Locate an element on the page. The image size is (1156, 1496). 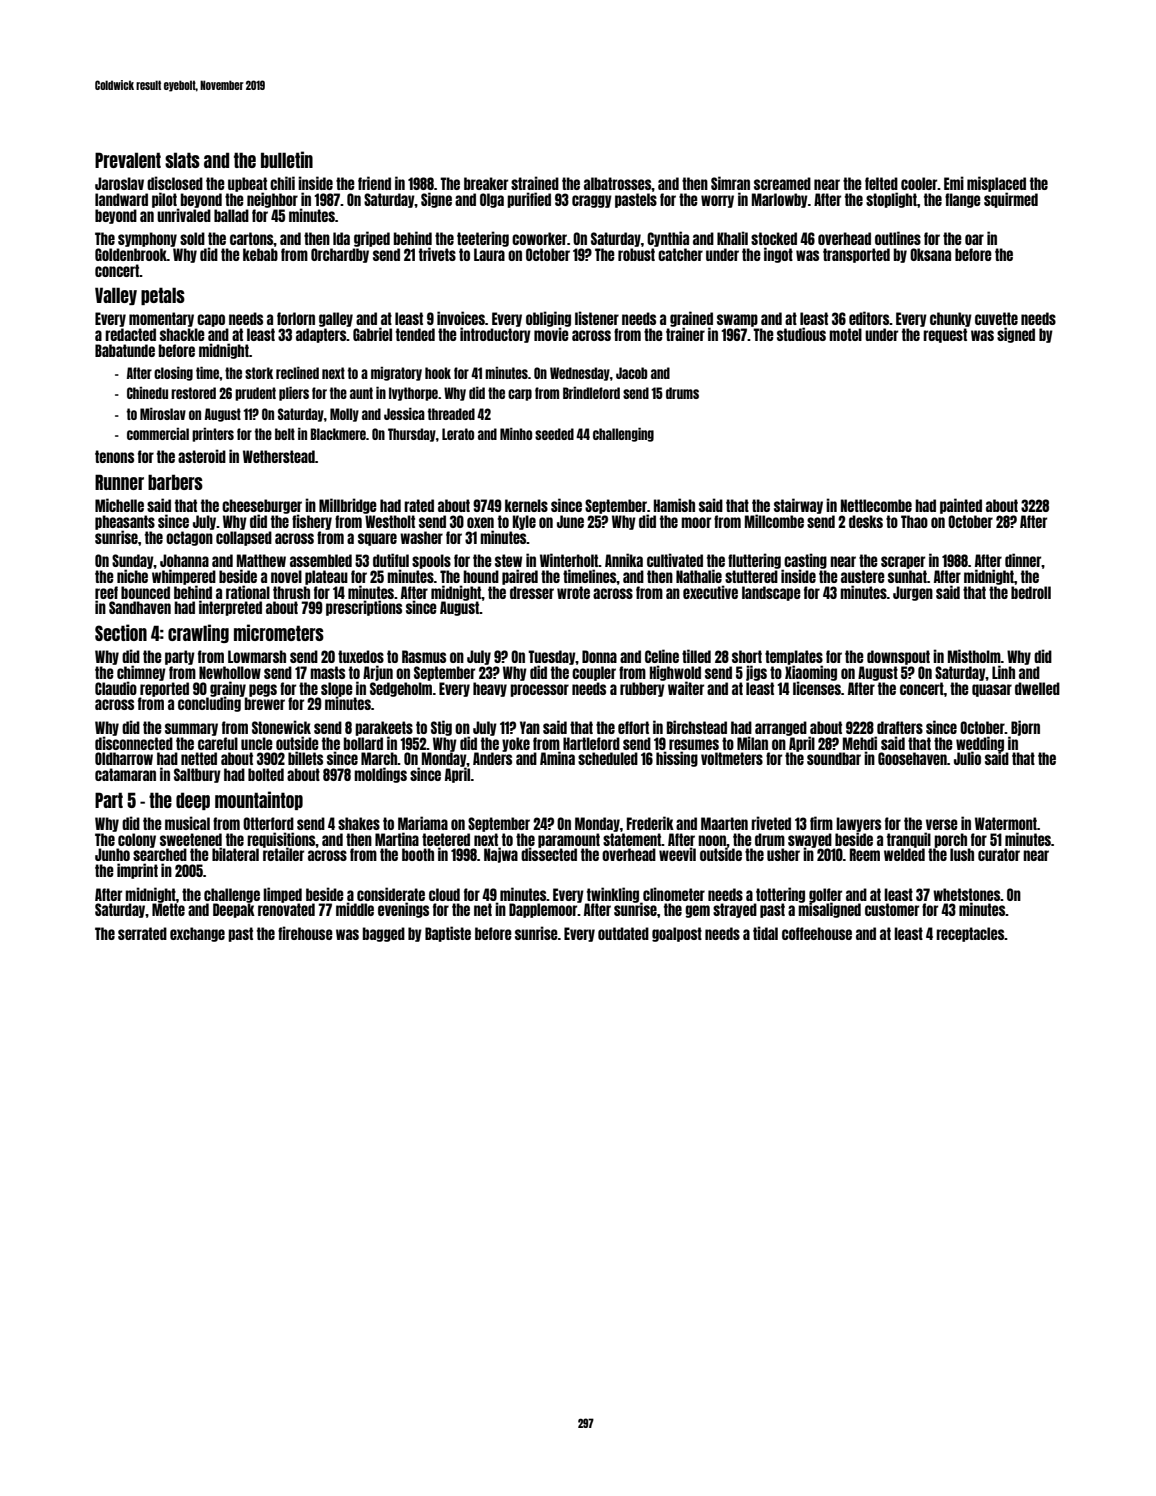
Baptiste is located at coordinates (448, 934).
